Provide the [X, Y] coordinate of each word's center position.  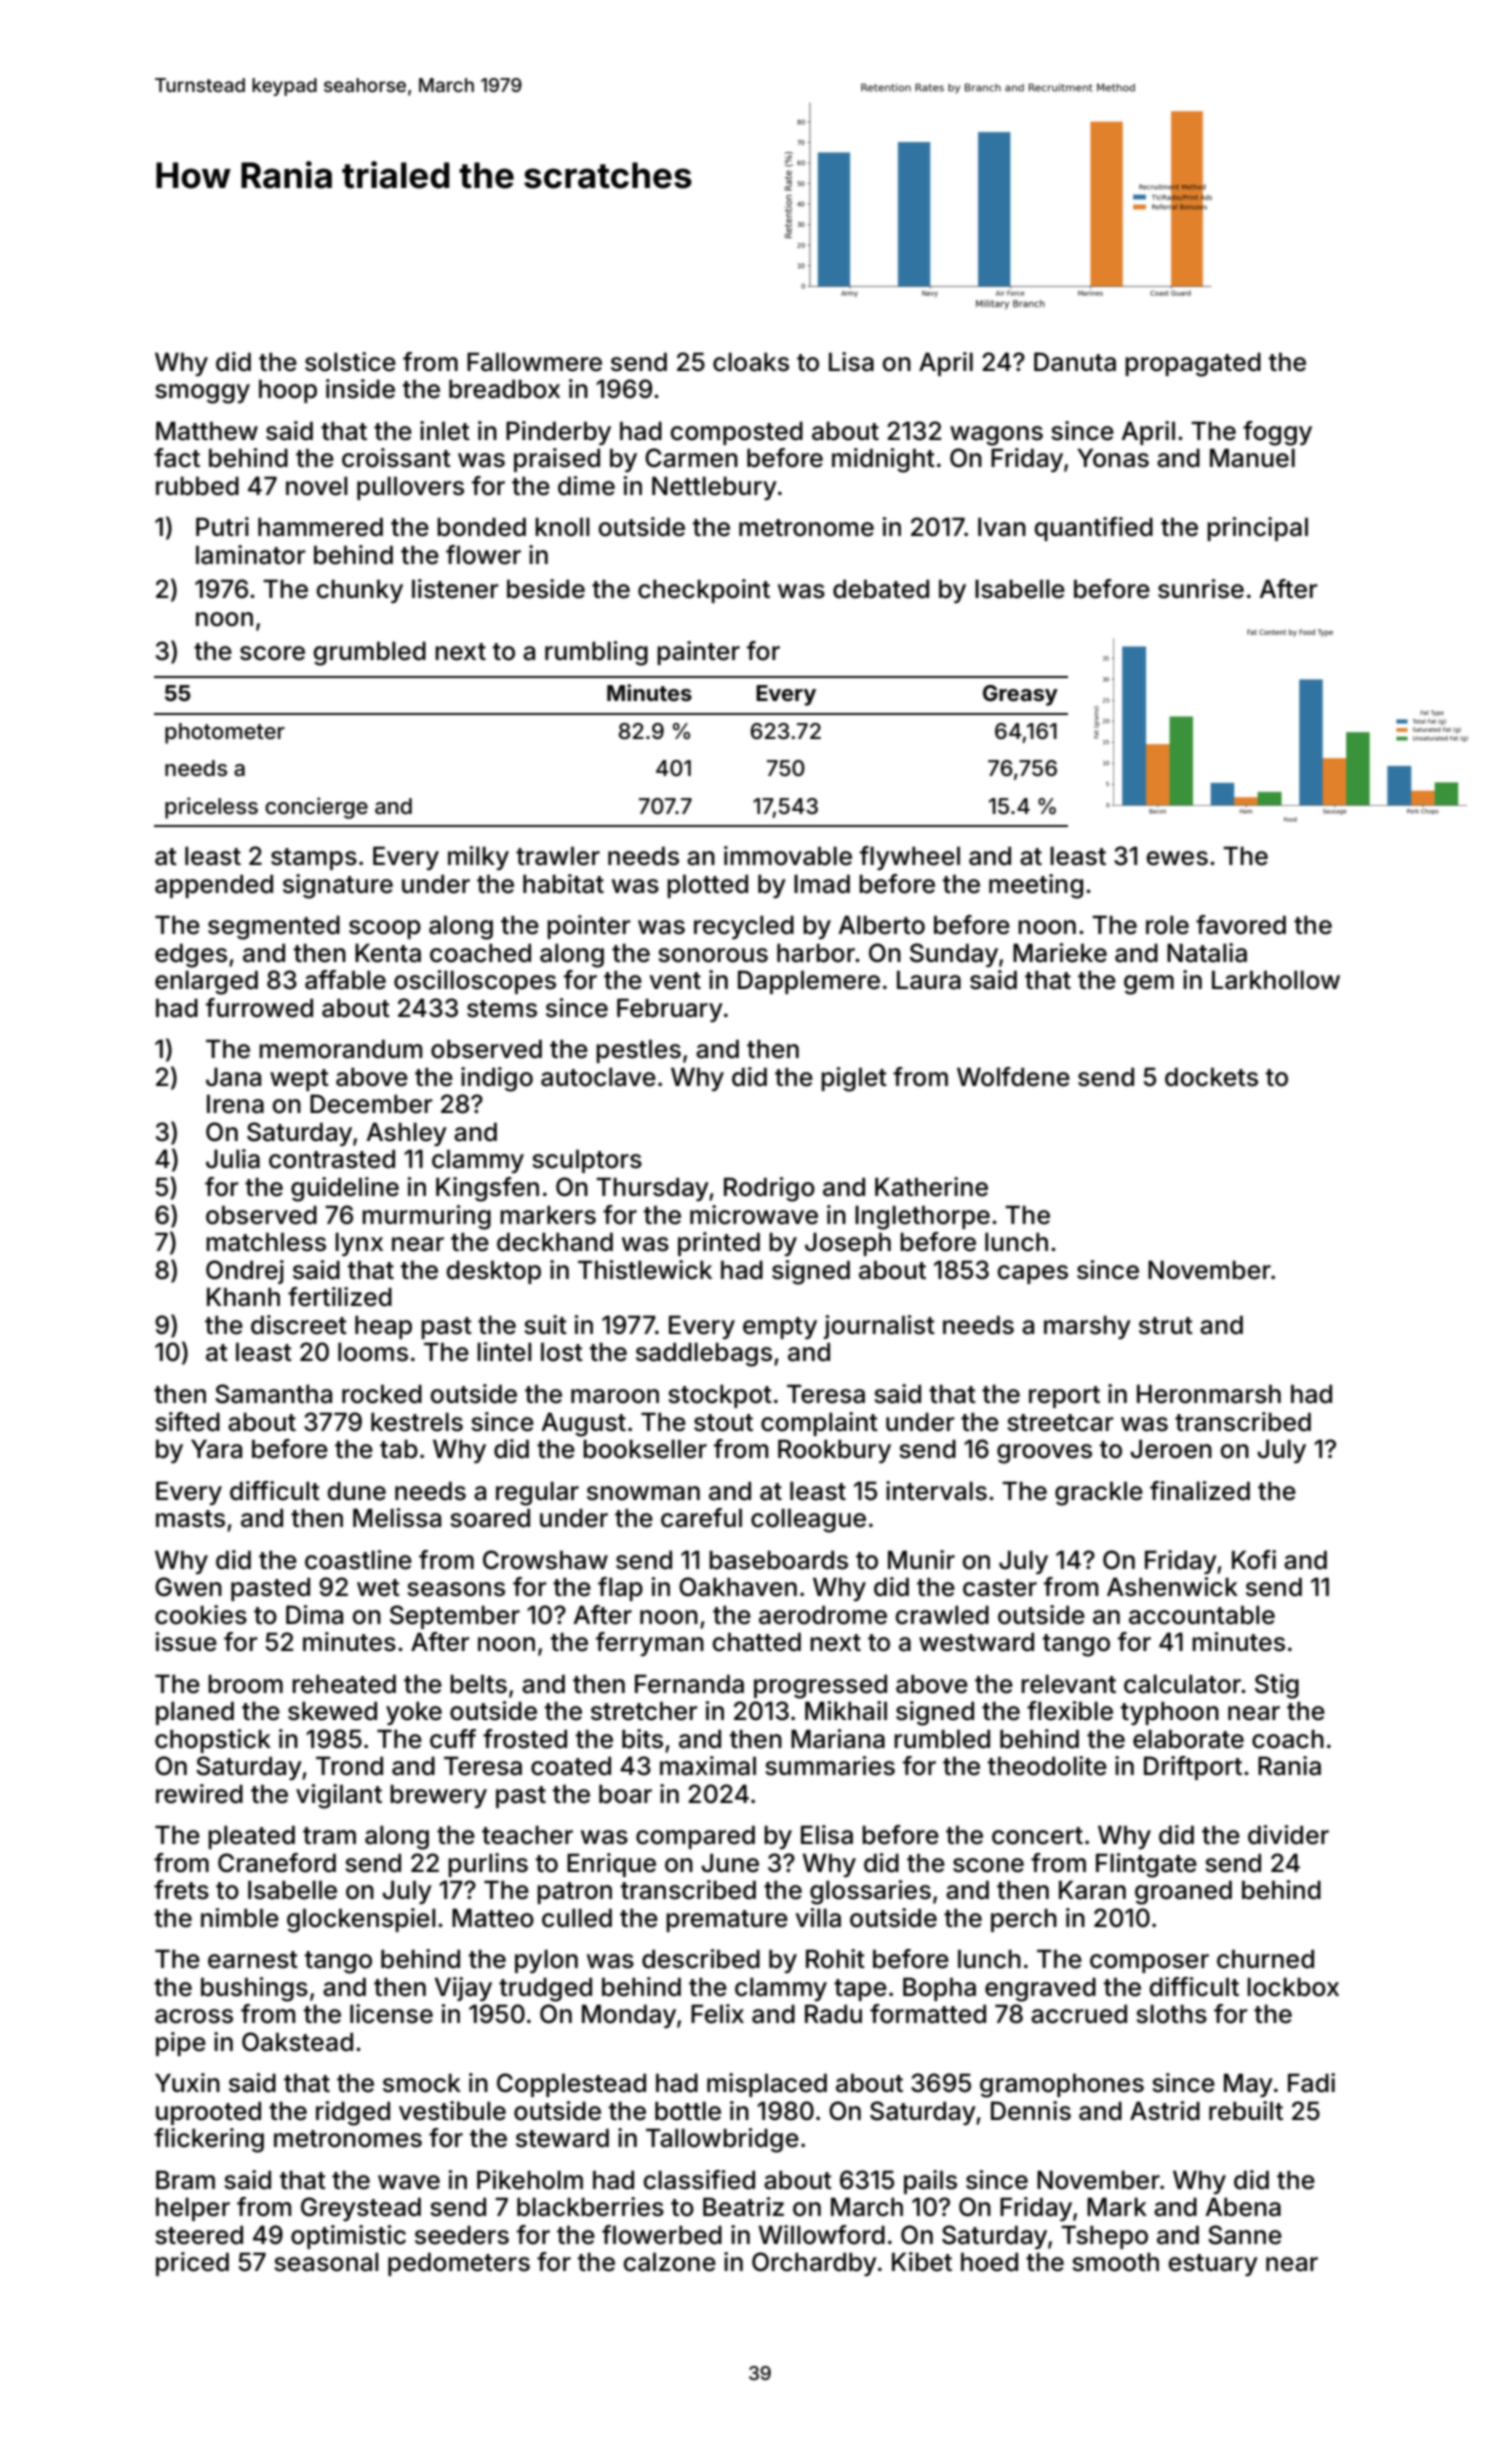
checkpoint [704, 591]
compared [695, 1837]
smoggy [202, 394]
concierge [316, 808]
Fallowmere [534, 362]
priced [192, 2264]
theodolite [1047, 1766]
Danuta [1075, 362]
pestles [638, 1051]
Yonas [1113, 458]
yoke [414, 1713]
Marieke [1060, 953]
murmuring [426, 1217]
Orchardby [814, 2264]
